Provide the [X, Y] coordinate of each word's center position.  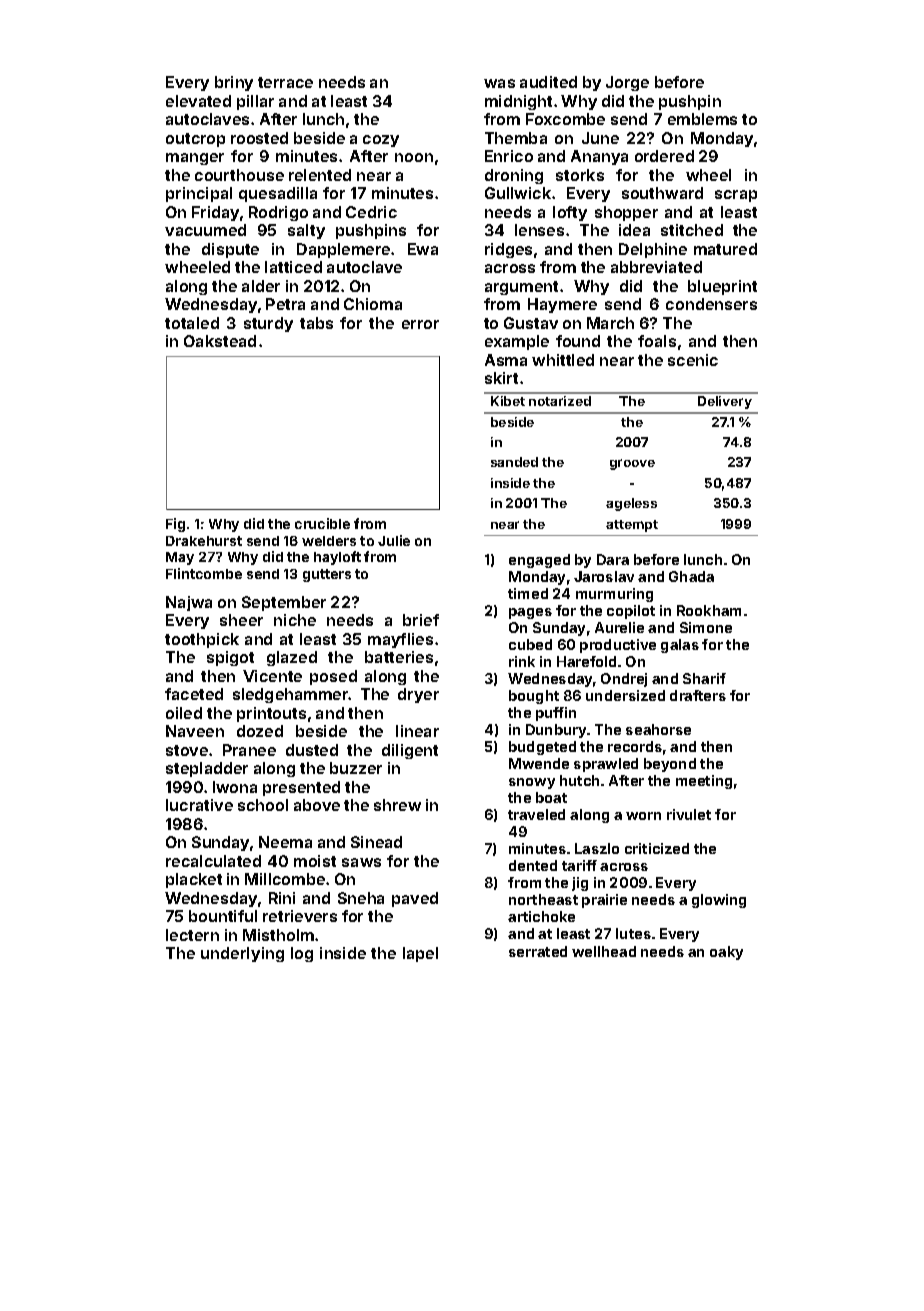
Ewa [423, 249]
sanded [514, 462]
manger [195, 159]
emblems [702, 119]
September [284, 603]
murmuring [614, 595]
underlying [242, 954]
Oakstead [220, 341]
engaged [539, 561]
